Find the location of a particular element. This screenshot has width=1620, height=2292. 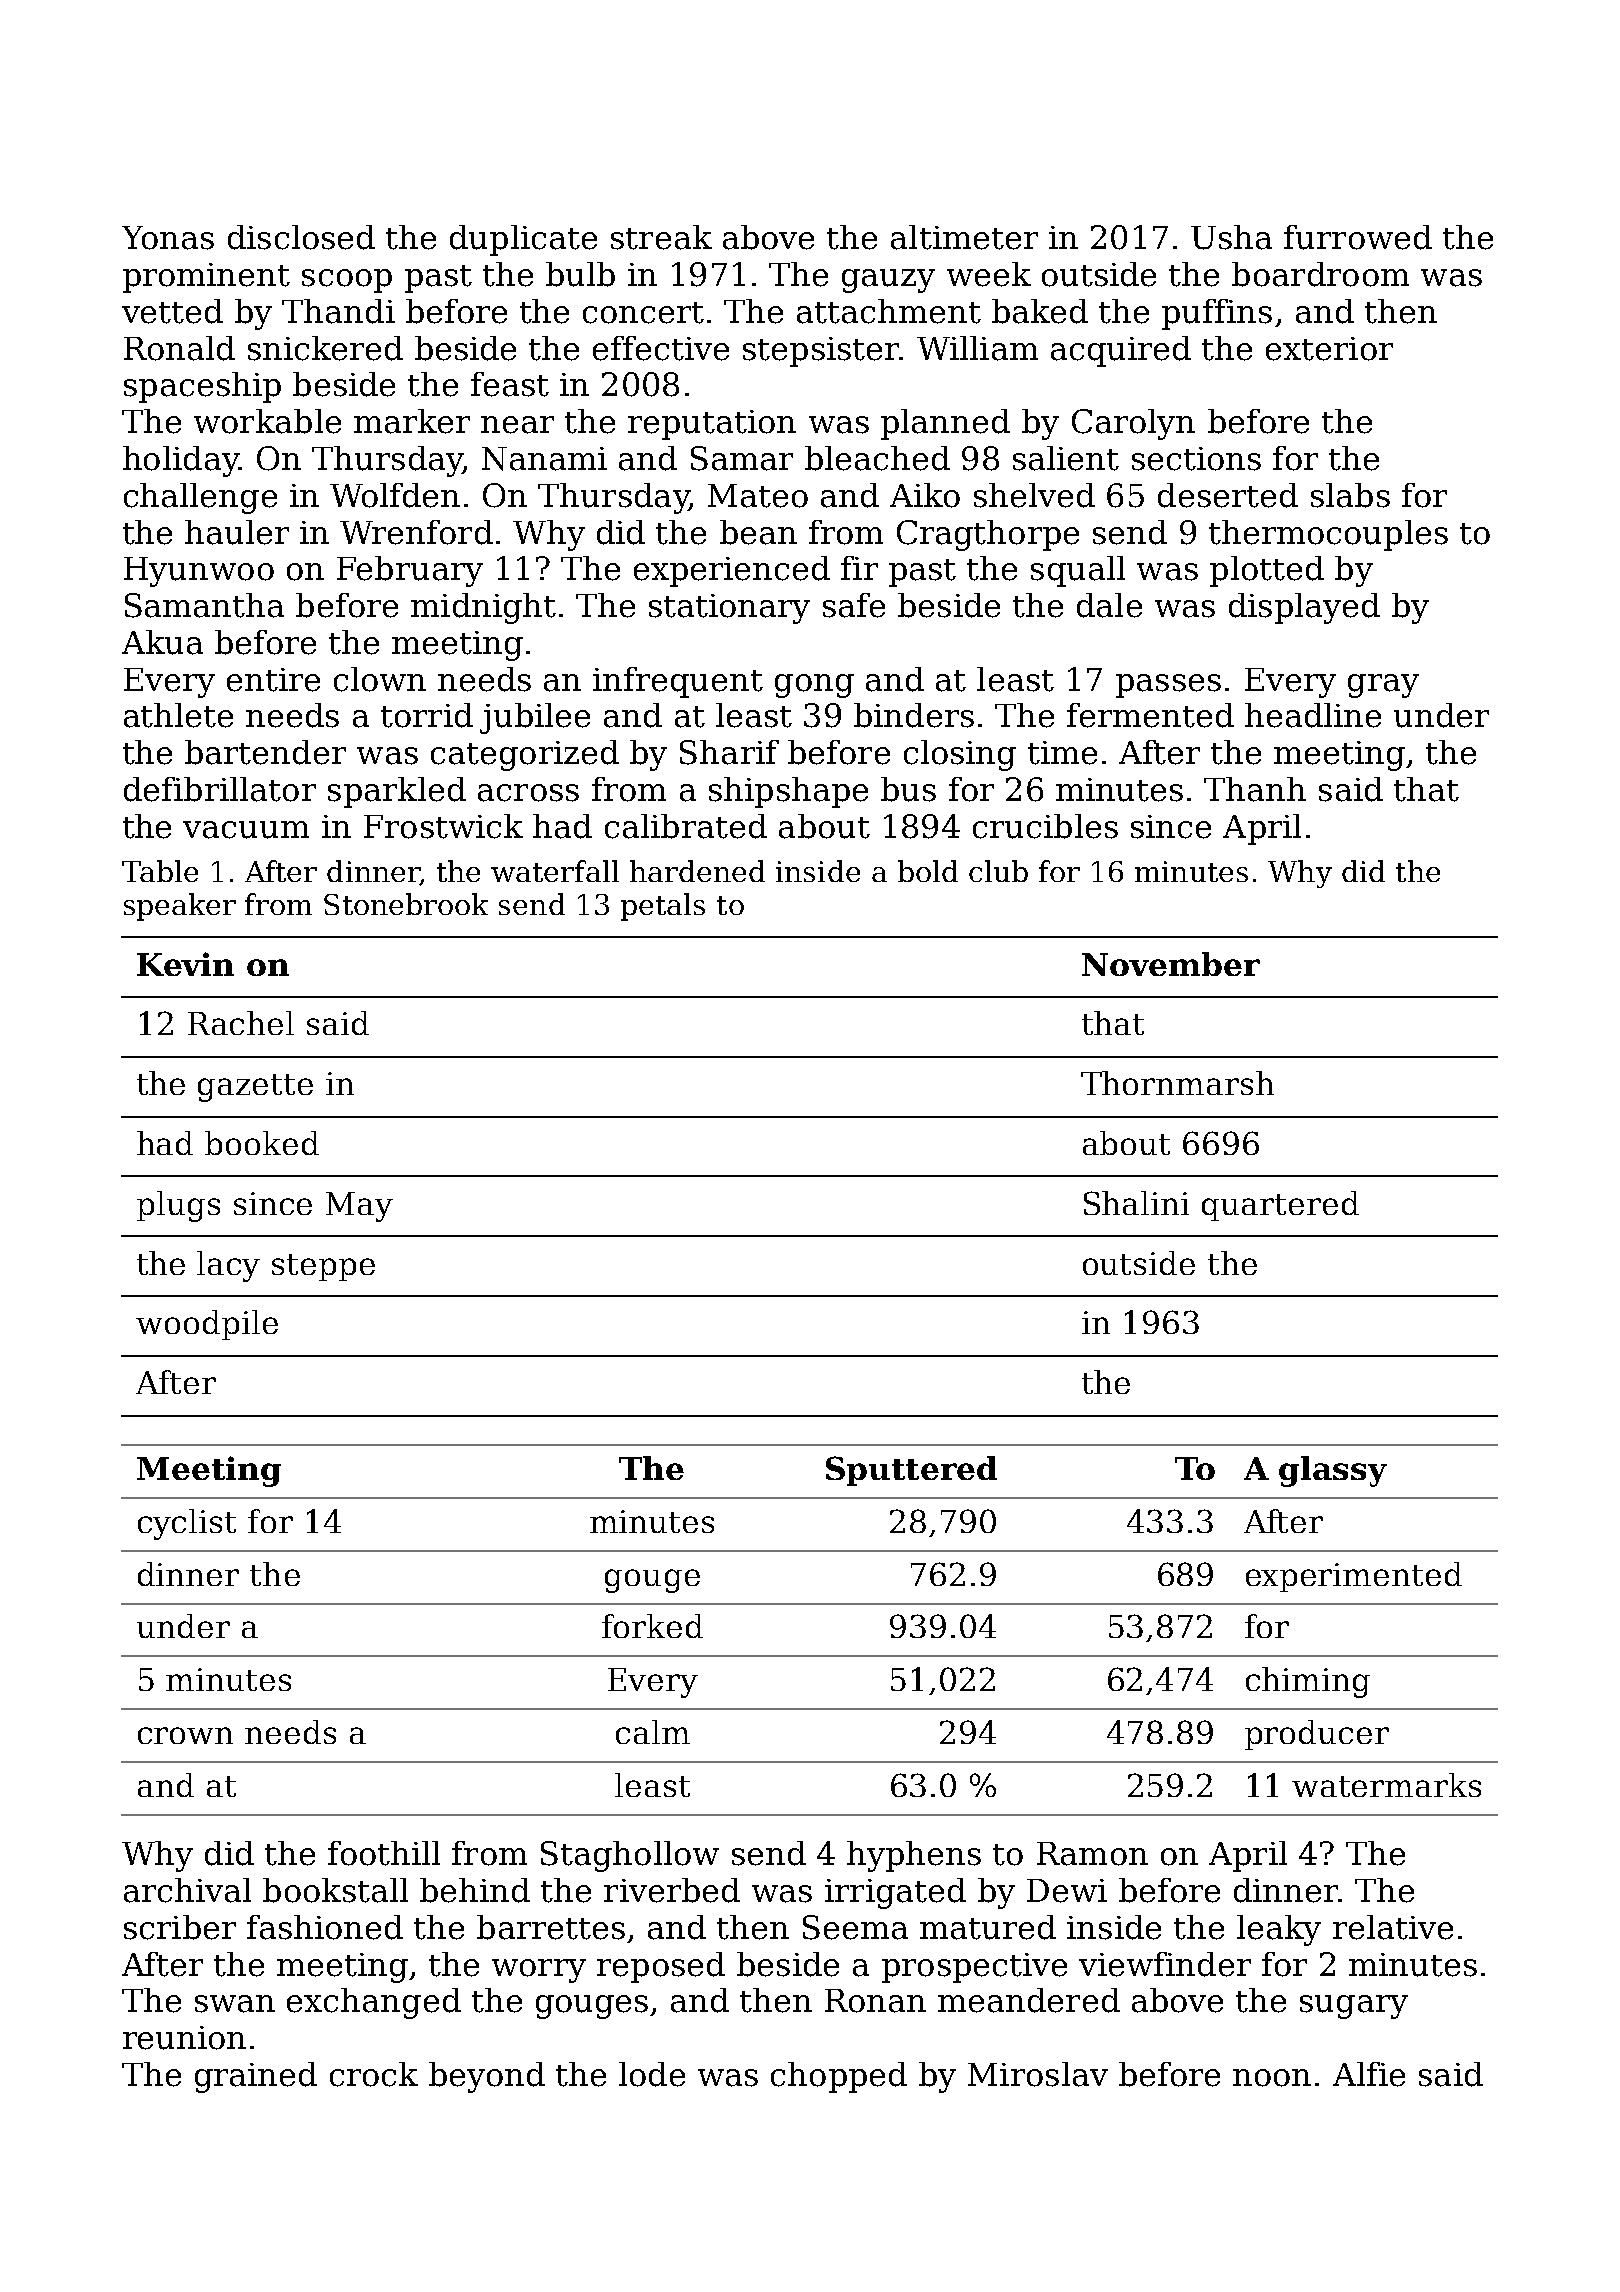

fashioned is located at coordinates (325, 1927).
